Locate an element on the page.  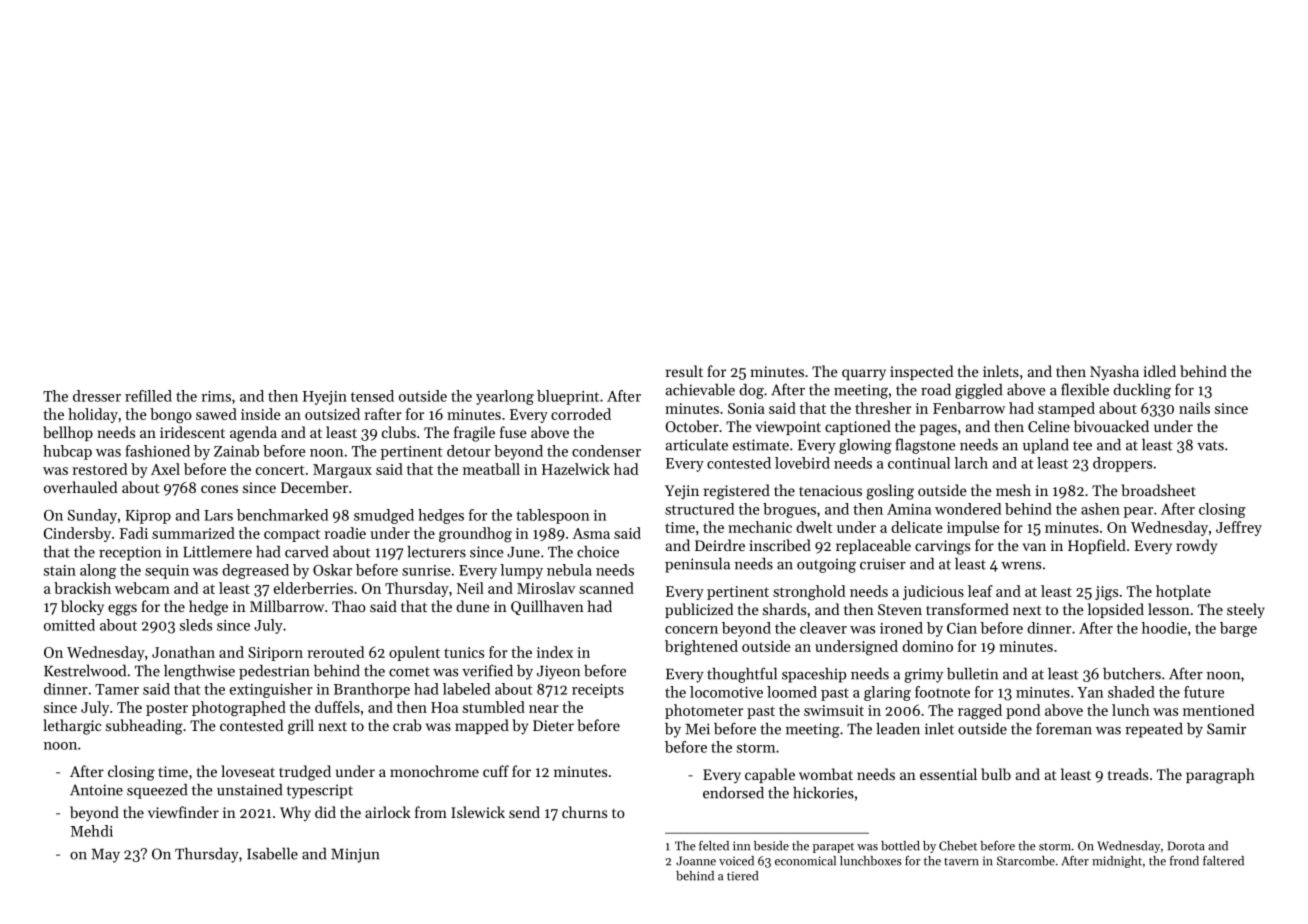
vats is located at coordinates (1210, 446).
